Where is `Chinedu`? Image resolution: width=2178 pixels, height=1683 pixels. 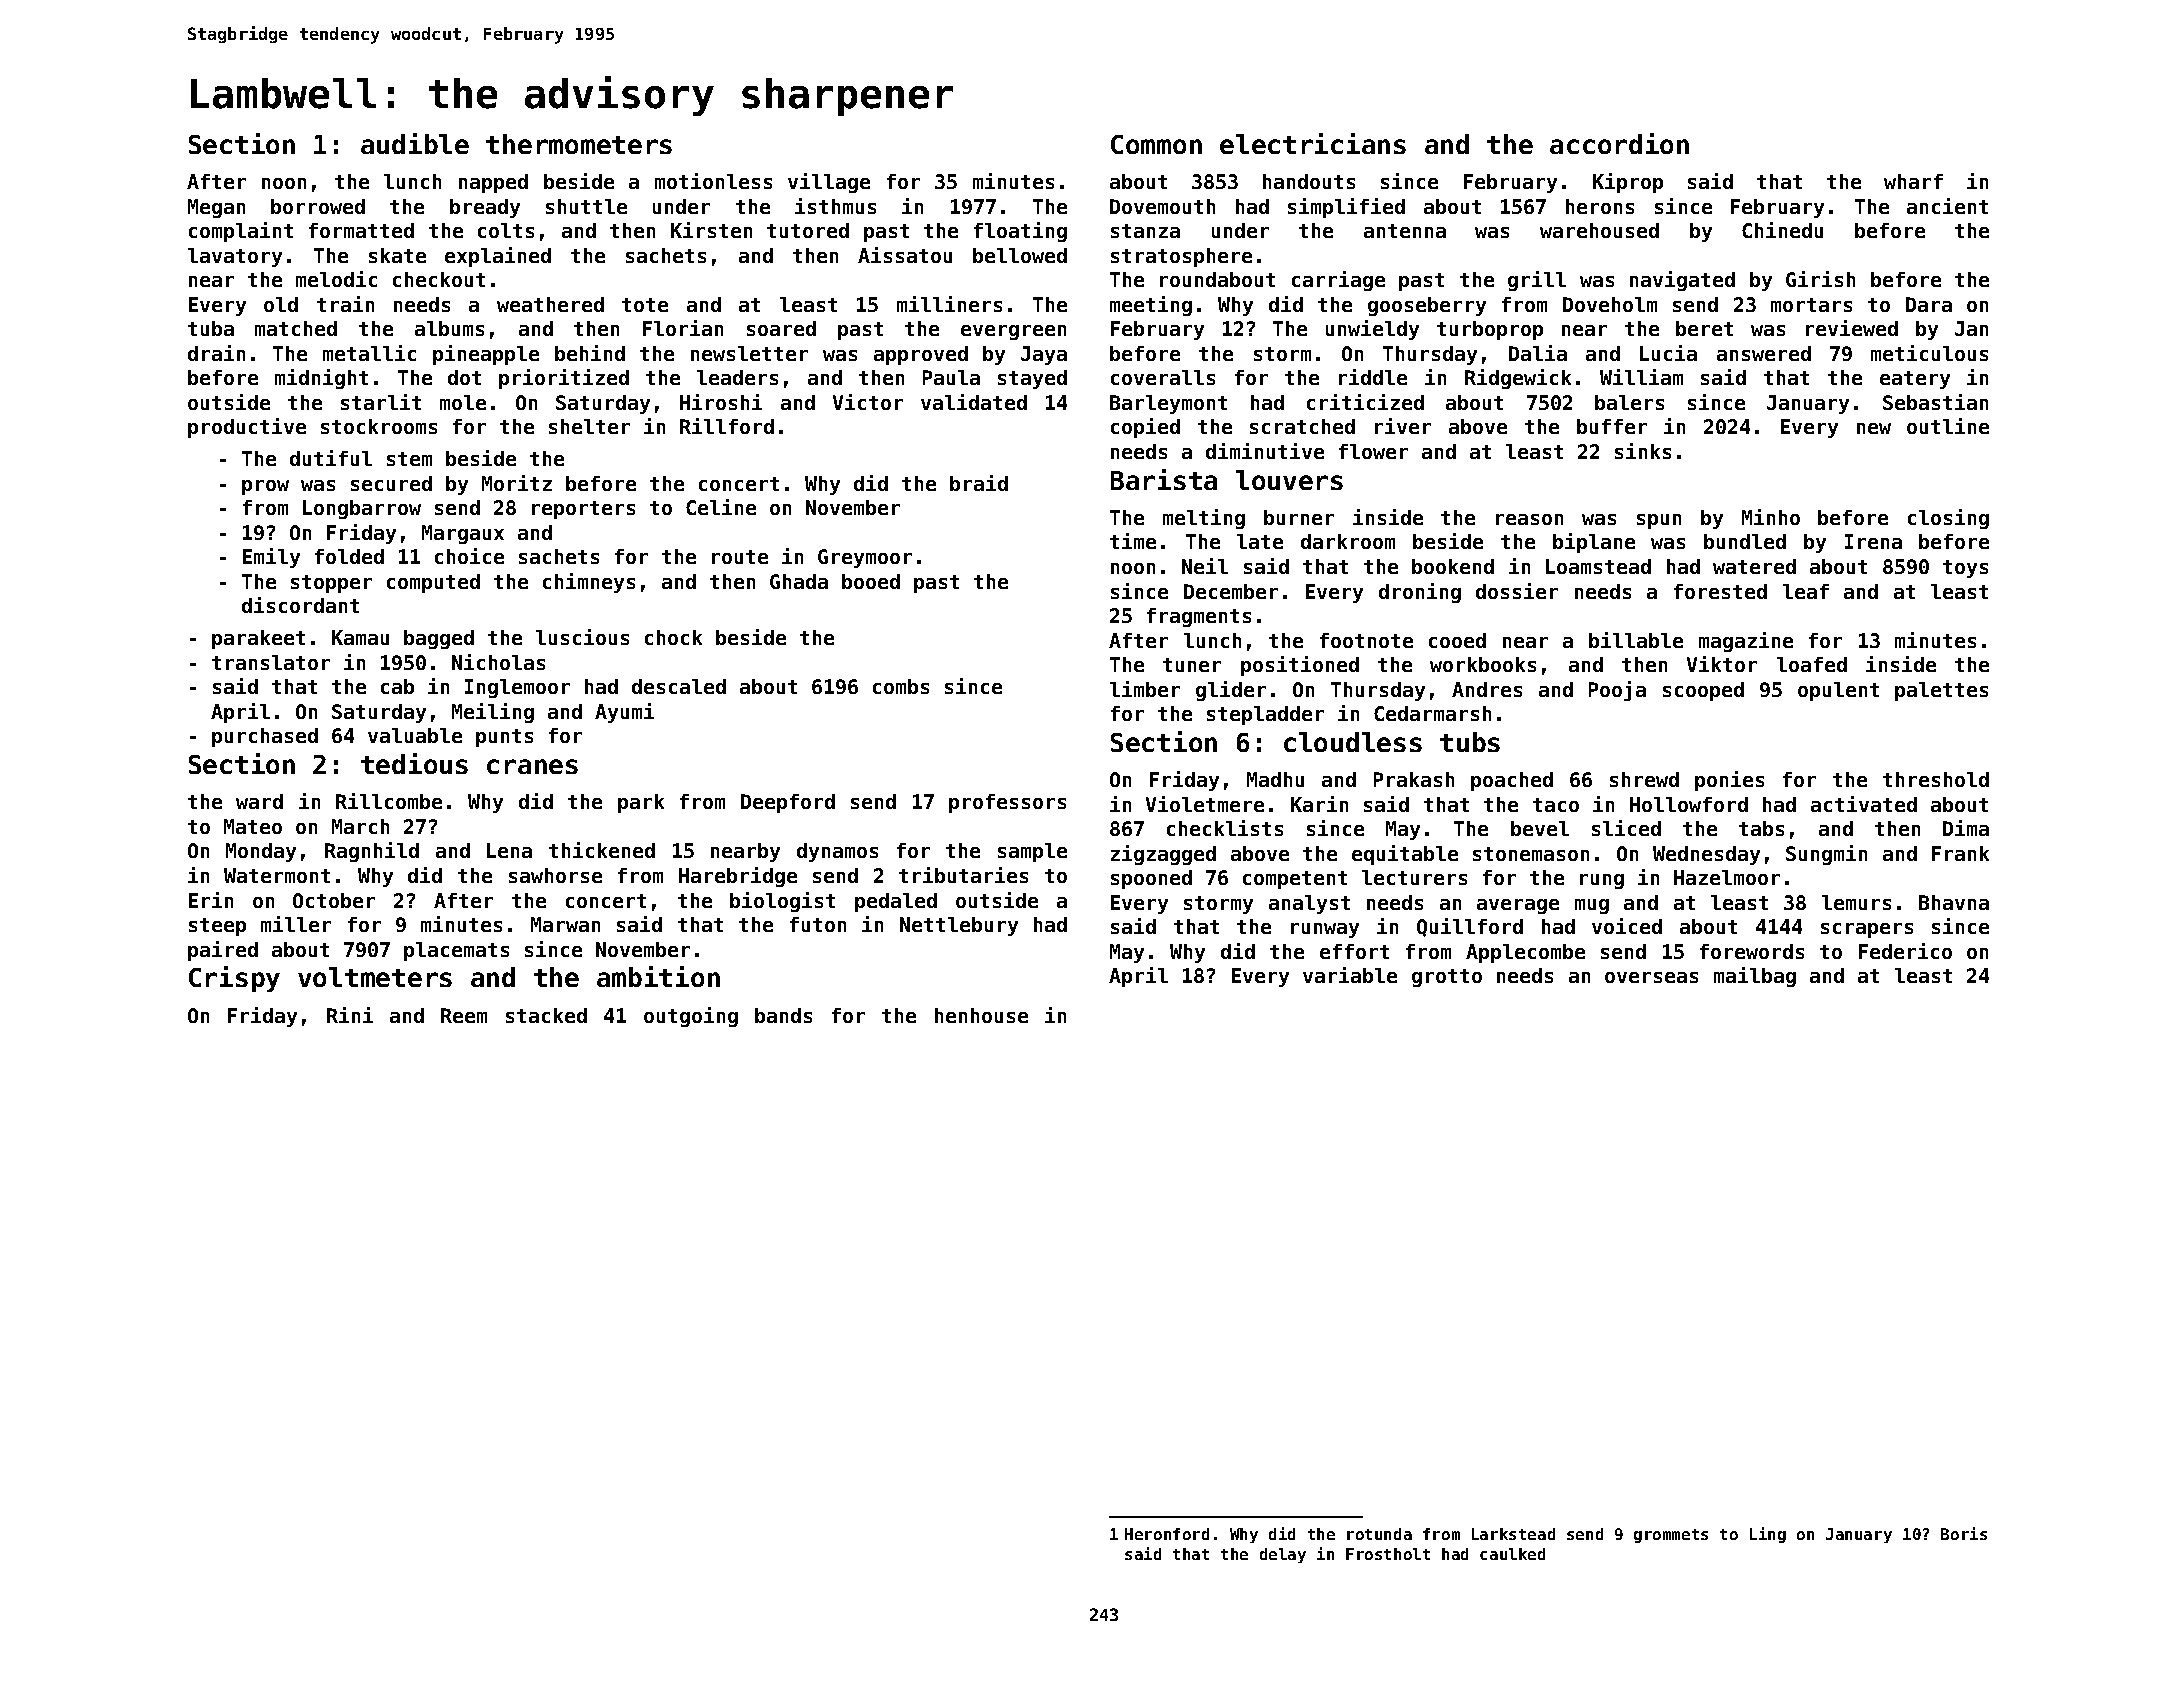 Chinedu is located at coordinates (1782, 230).
